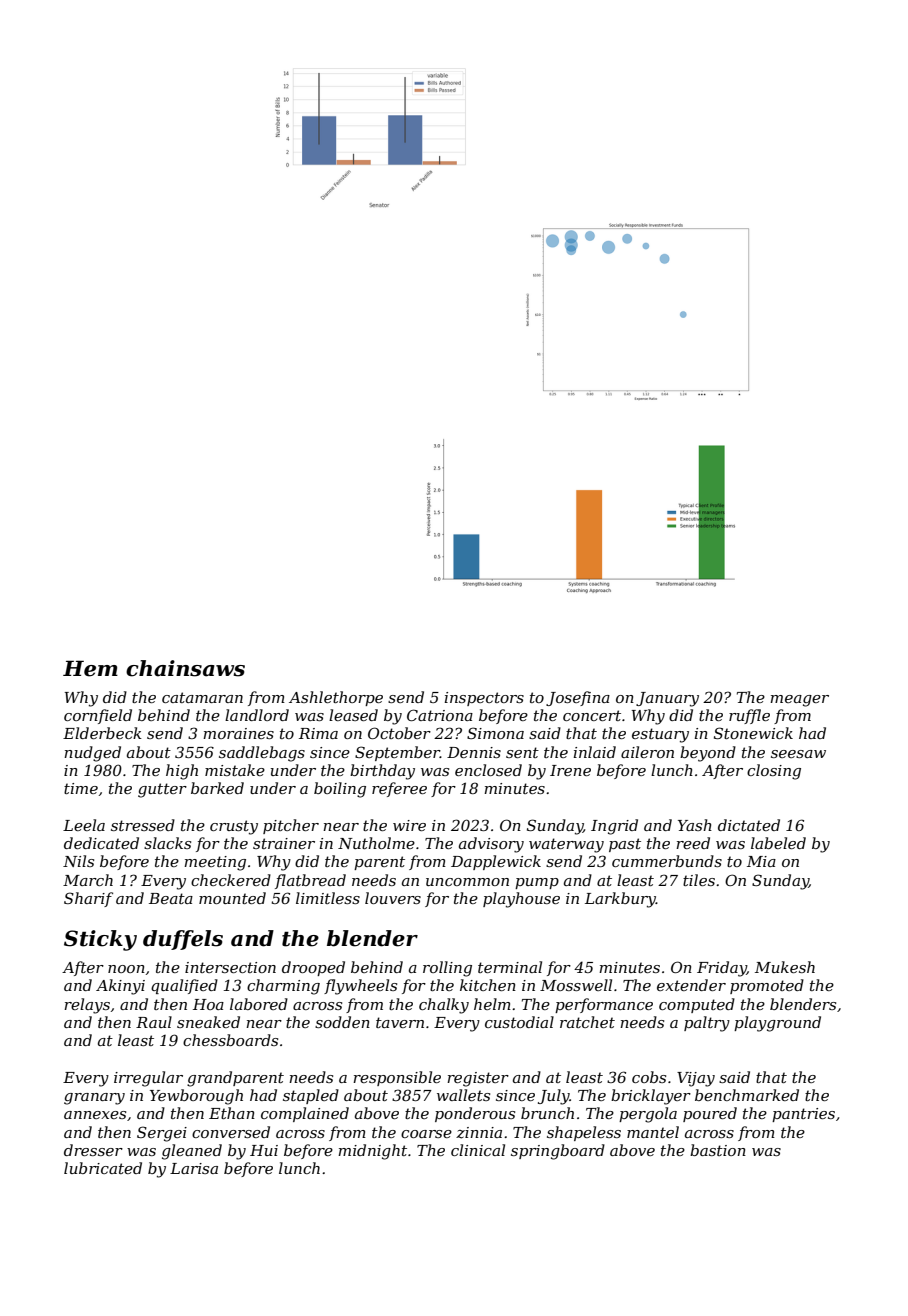  What do you see at coordinates (162, 790) in the screenshot?
I see `gutter` at bounding box center [162, 790].
